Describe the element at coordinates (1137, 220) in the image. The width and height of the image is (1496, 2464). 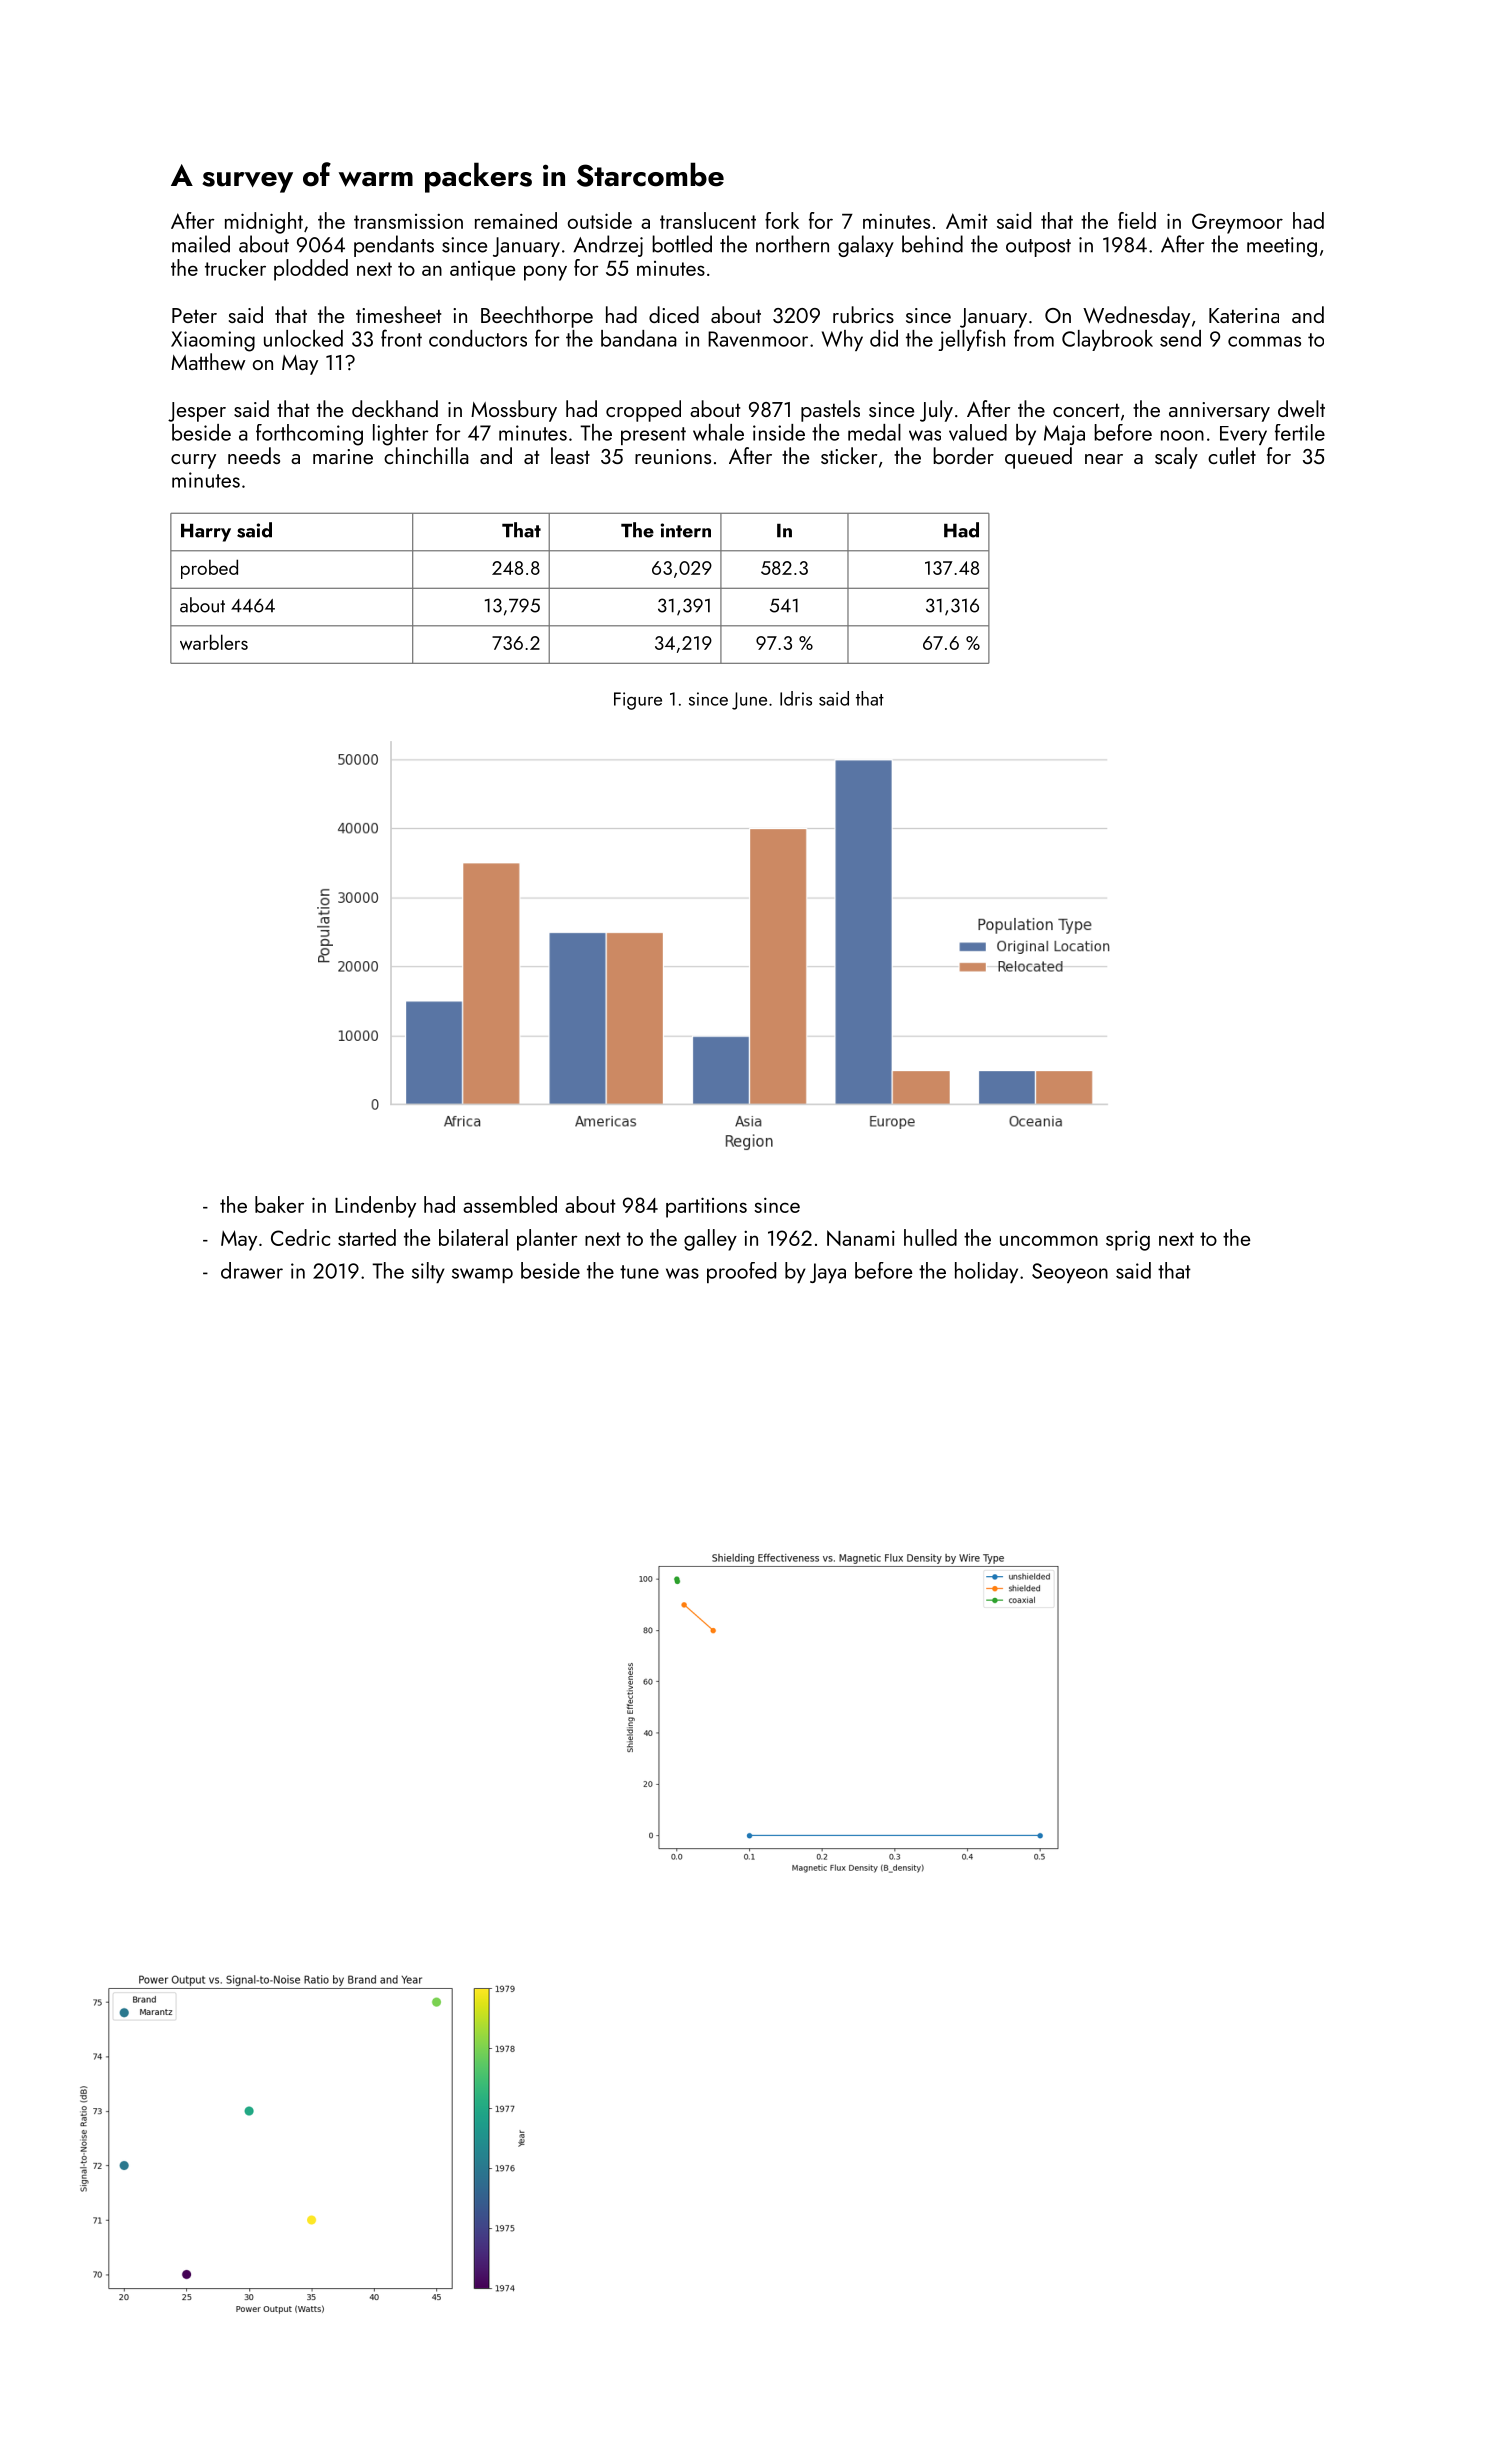
I see `field` at that location.
